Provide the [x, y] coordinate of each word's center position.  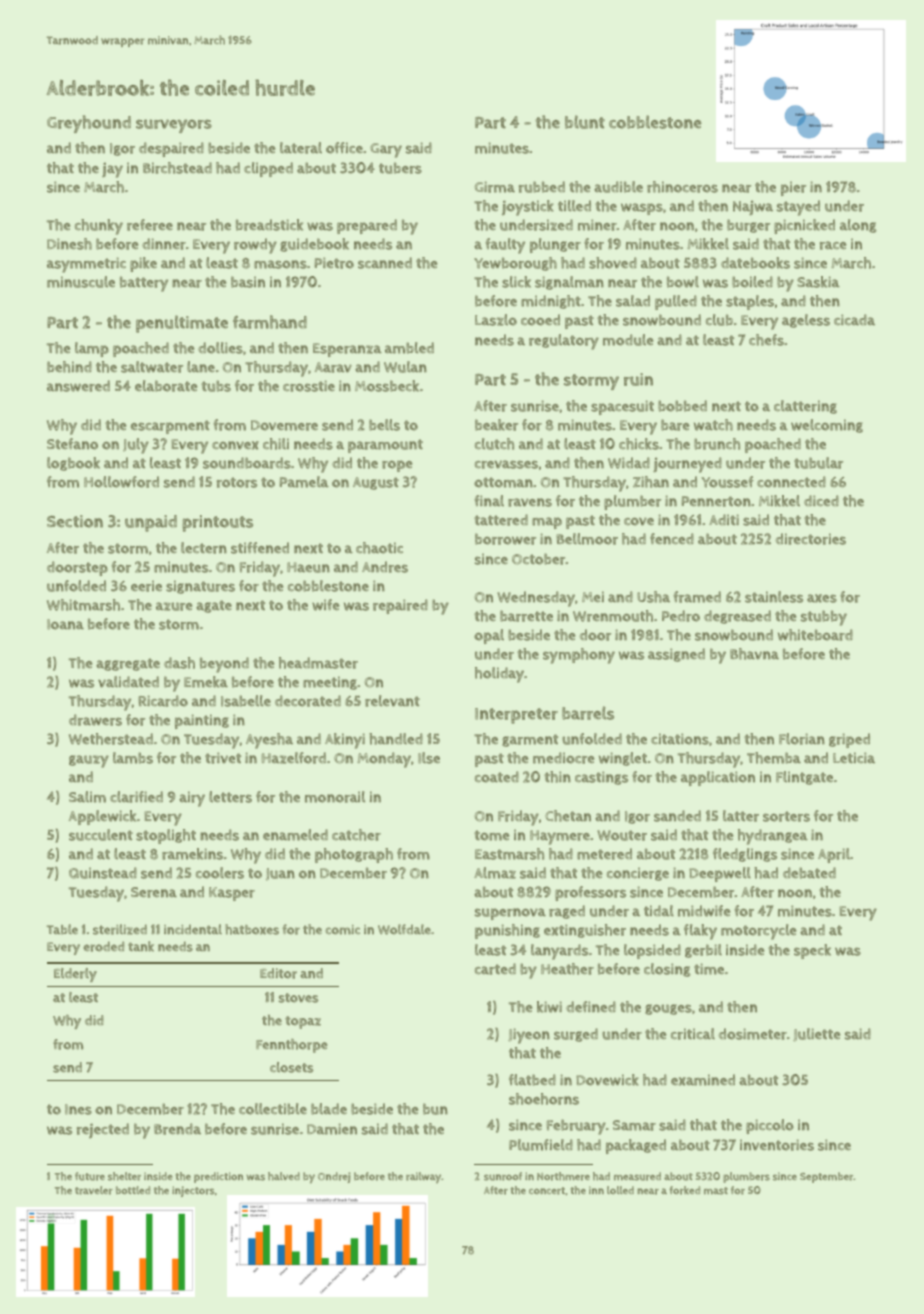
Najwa [753, 207]
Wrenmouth [613, 616]
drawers [95, 720]
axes [822, 598]
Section [75, 521]
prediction [218, 1177]
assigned [676, 655]
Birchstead [177, 168]
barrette [526, 616]
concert [547, 1191]
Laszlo [496, 320]
